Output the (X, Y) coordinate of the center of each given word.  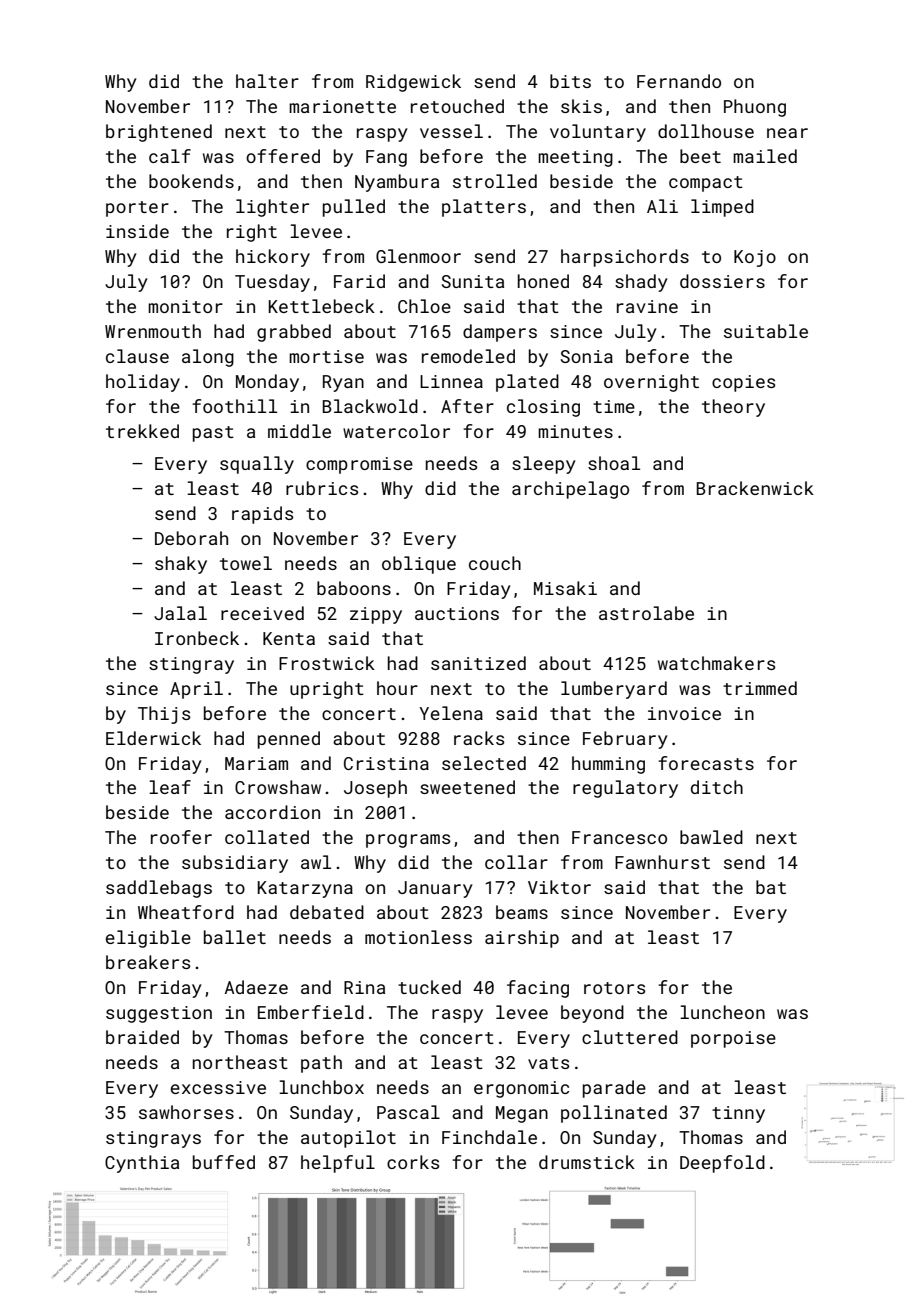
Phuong (755, 108)
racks (479, 738)
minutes (575, 431)
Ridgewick (413, 83)
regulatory (625, 789)
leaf (170, 787)
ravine (647, 306)
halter (267, 81)
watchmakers (716, 663)
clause (137, 356)
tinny (738, 1114)
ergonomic (521, 1089)
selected (484, 763)
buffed (224, 1162)
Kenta (289, 638)
